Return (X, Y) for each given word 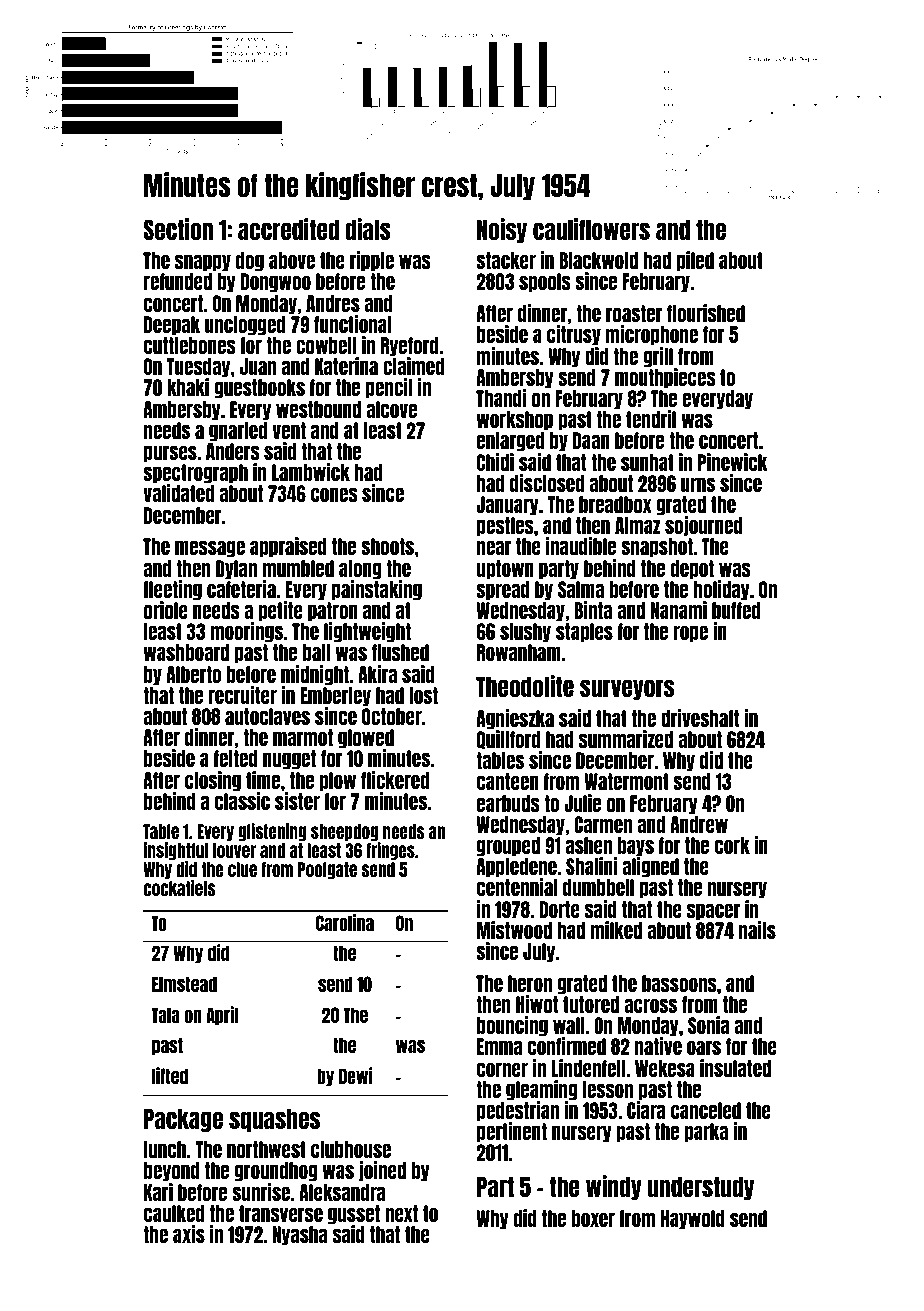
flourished (706, 313)
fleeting (172, 590)
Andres (333, 303)
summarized (626, 739)
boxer (593, 1218)
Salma (581, 589)
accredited (288, 229)
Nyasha (299, 1236)
